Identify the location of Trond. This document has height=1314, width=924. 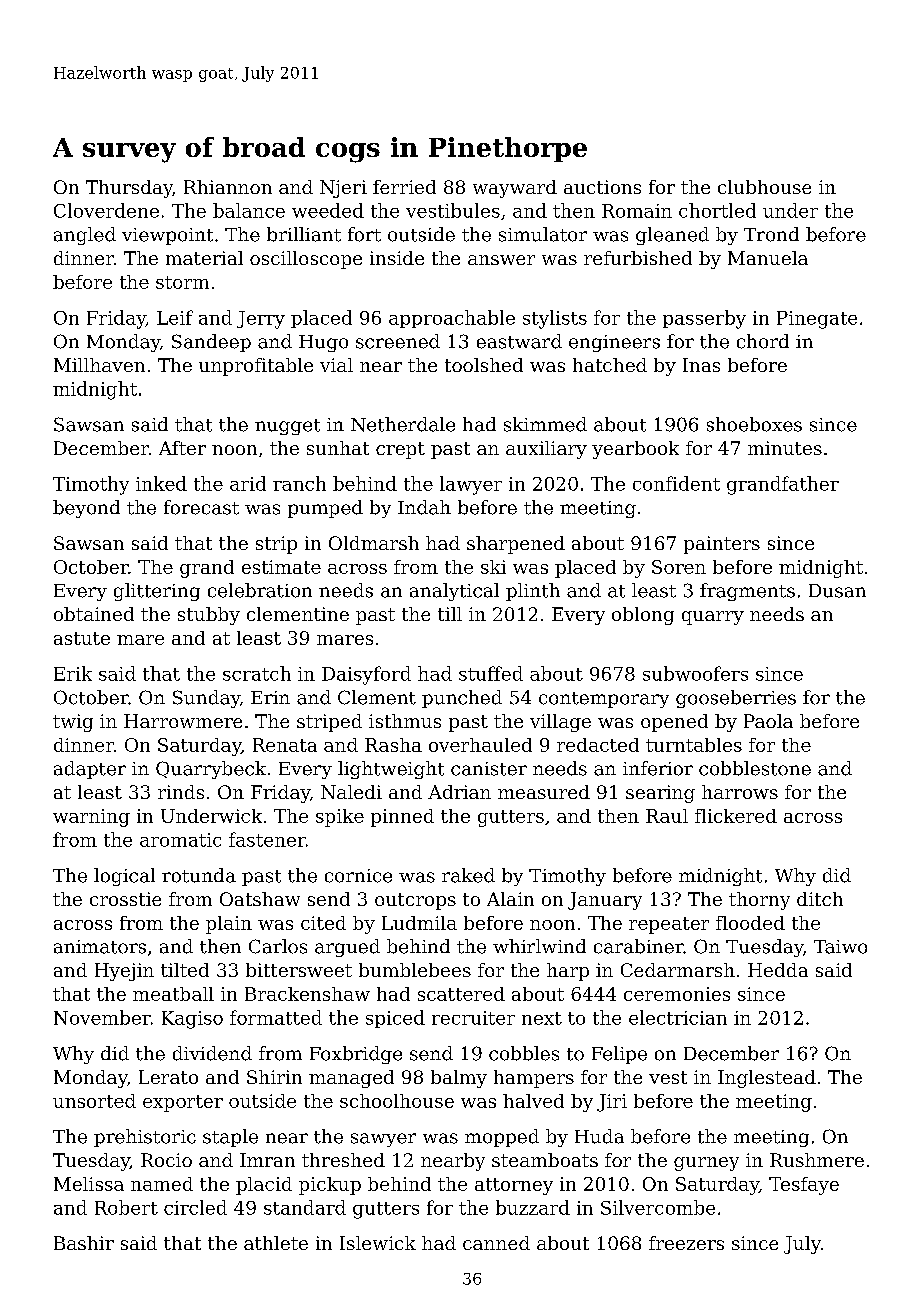
(771, 234).
